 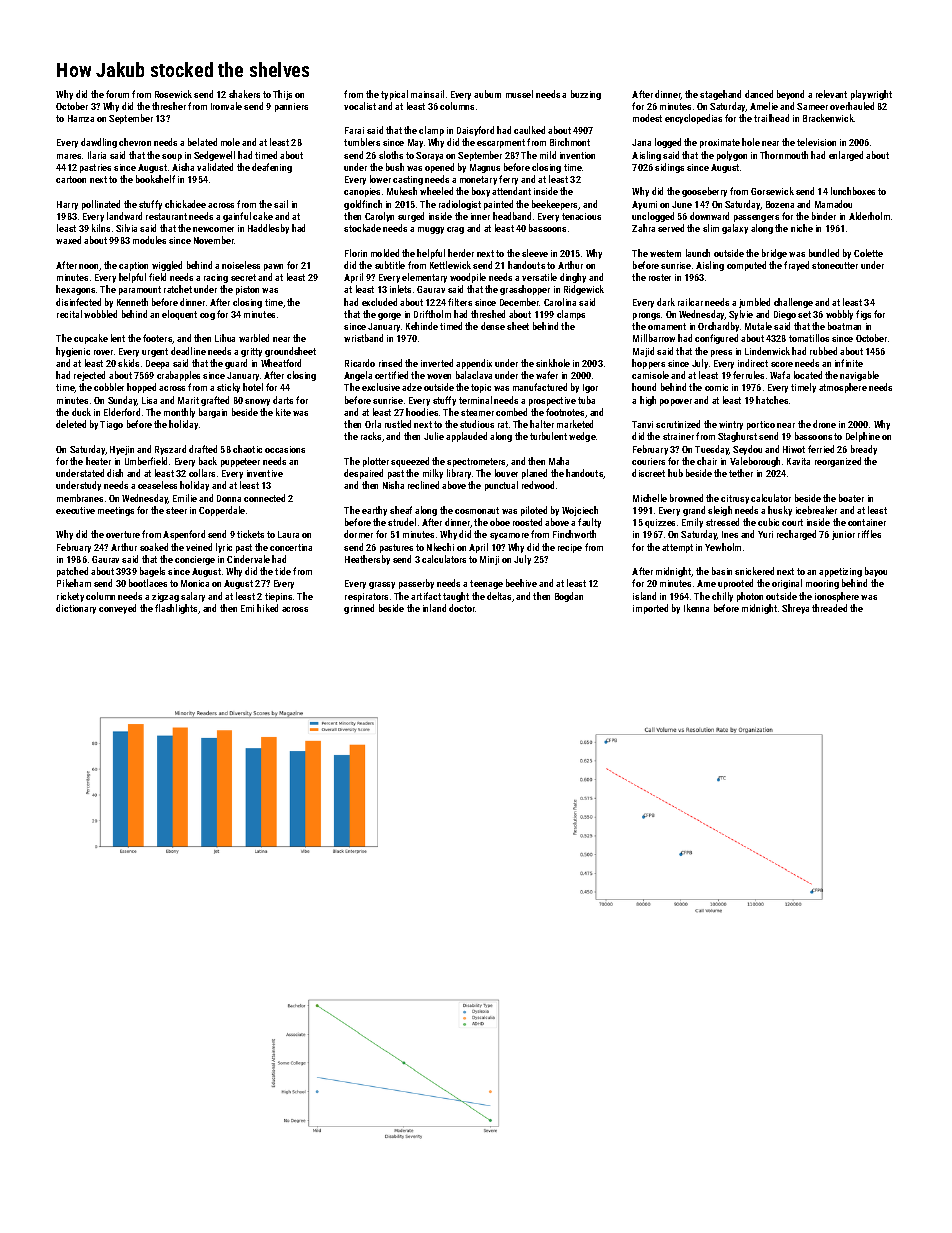 What do you see at coordinates (475, 131) in the screenshot?
I see `Daisyford` at bounding box center [475, 131].
